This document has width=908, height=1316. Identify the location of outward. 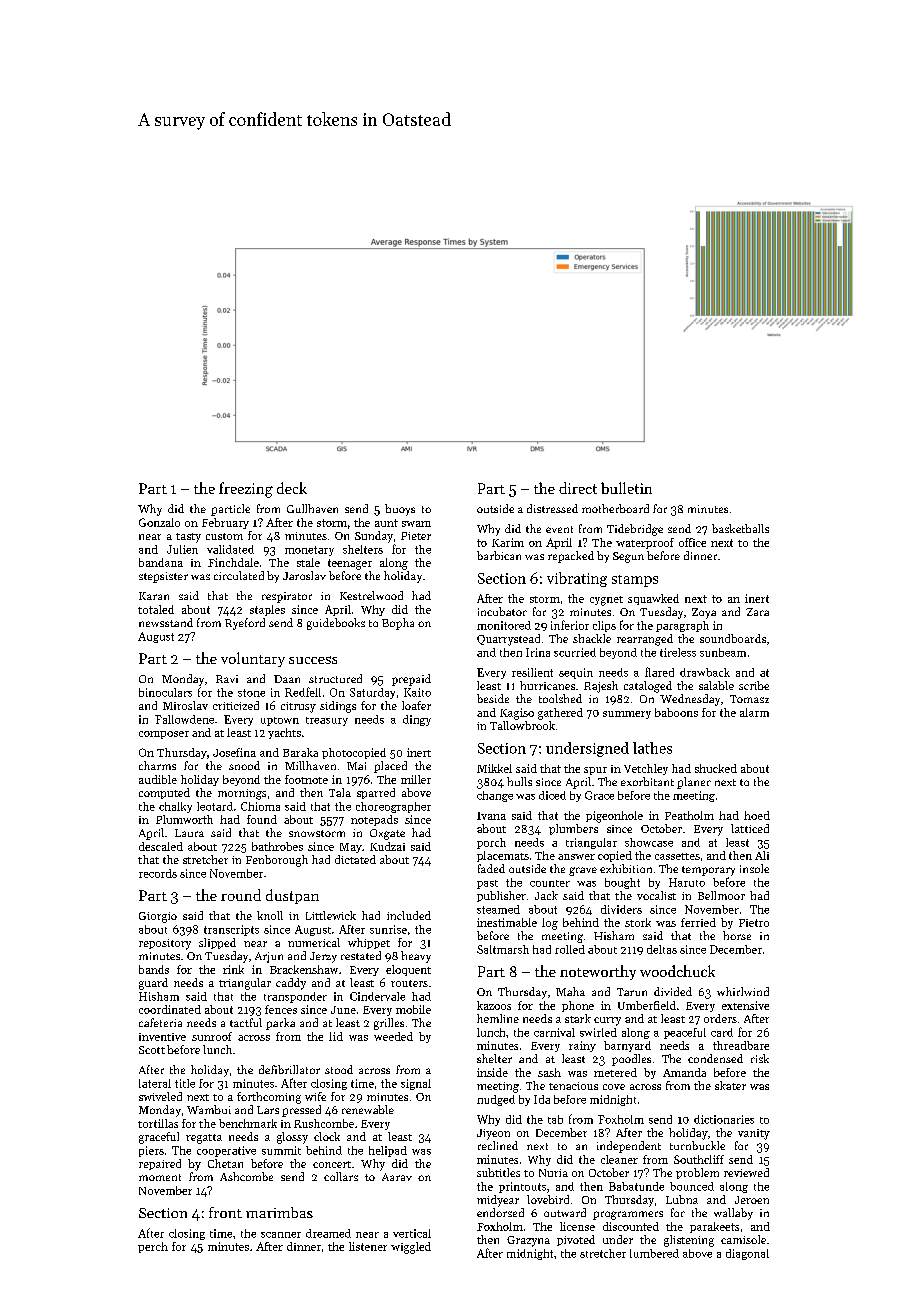
(565, 1212).
